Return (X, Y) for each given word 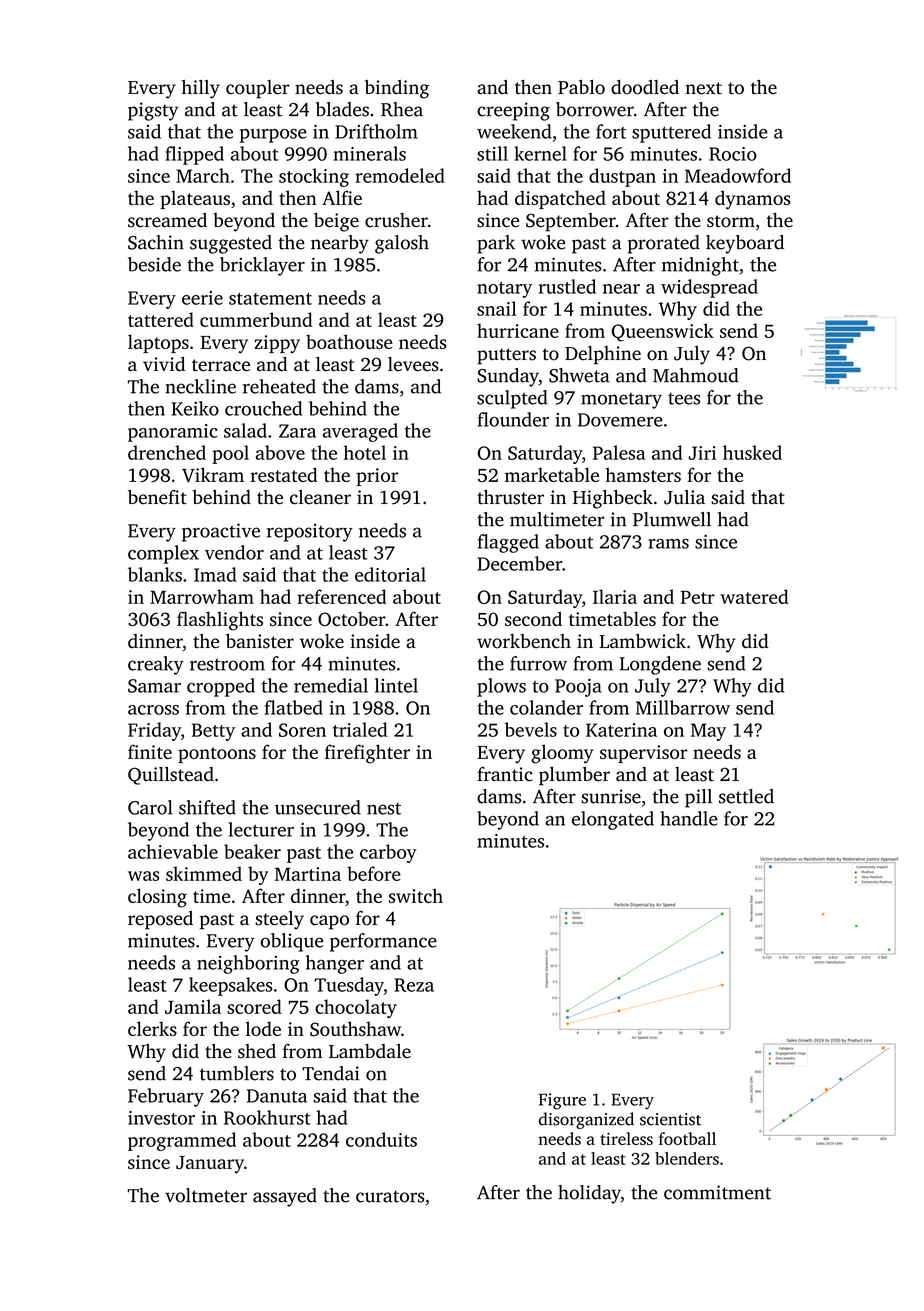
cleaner (320, 497)
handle (689, 818)
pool (230, 454)
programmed (182, 1141)
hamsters (643, 474)
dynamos (752, 200)
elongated (613, 820)
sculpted (512, 399)
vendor (234, 552)
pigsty (153, 111)
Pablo (581, 87)
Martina (308, 874)
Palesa (619, 452)
